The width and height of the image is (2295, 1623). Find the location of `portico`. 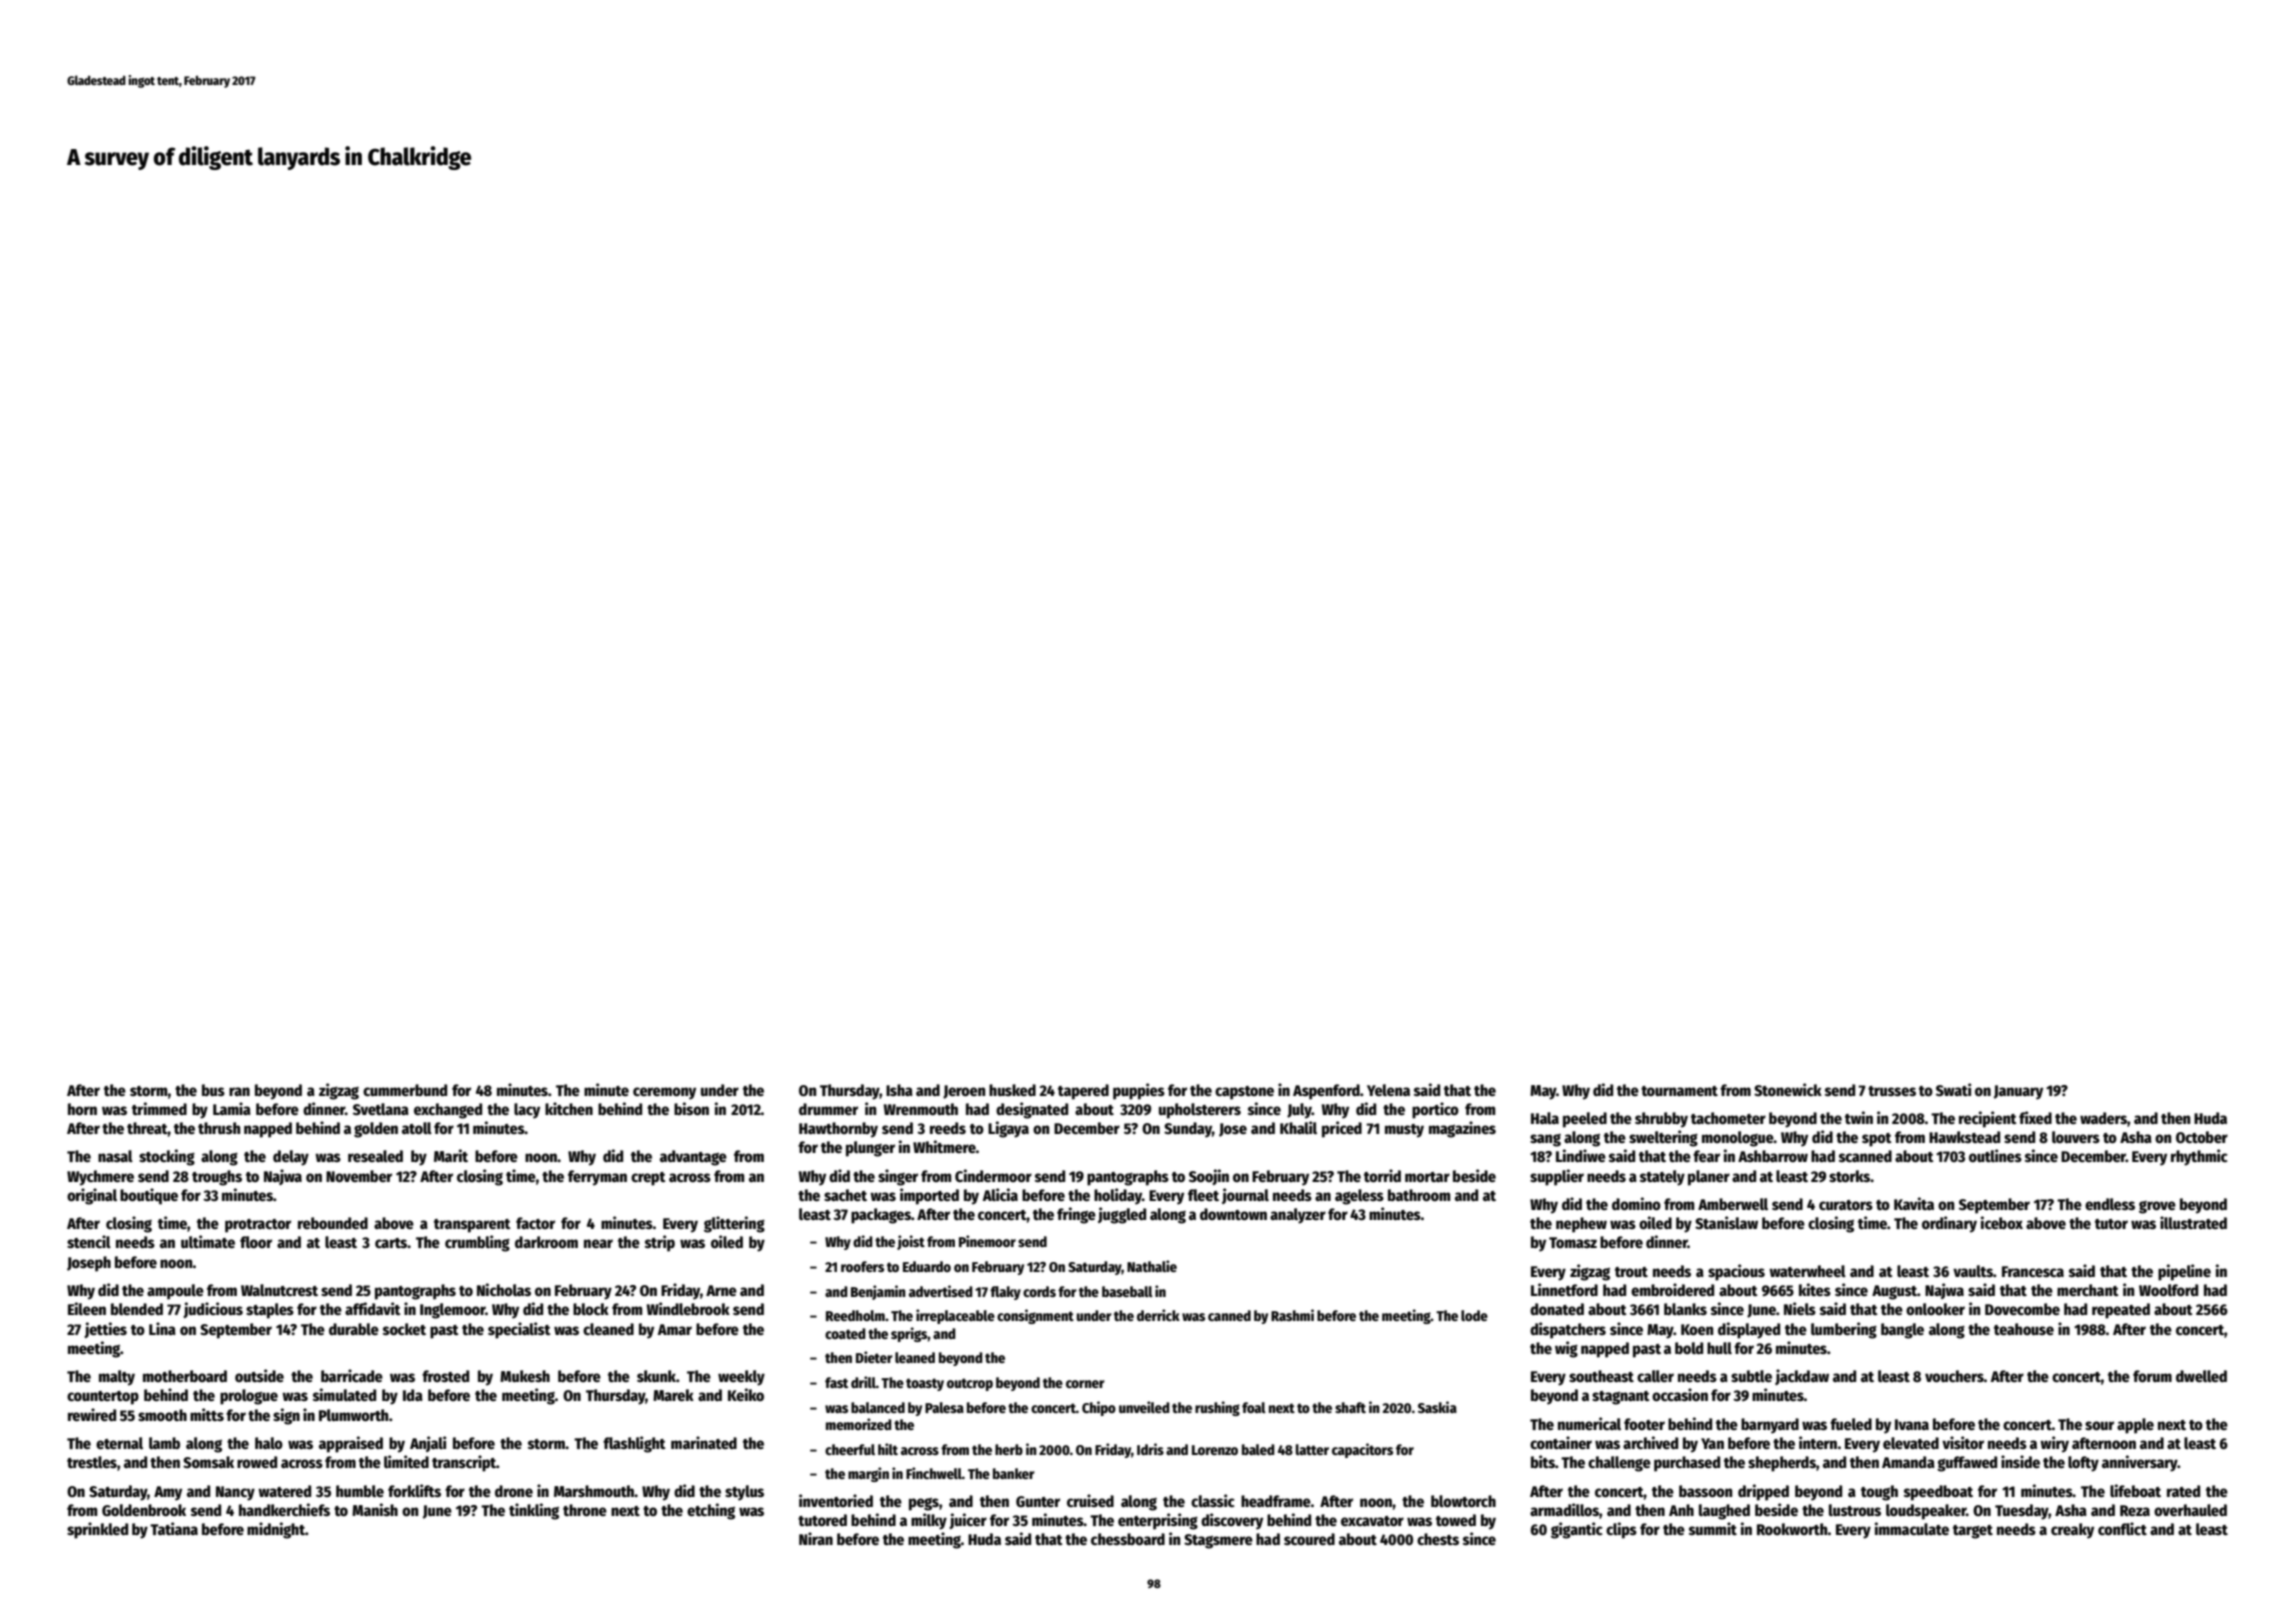

portico is located at coordinates (1435, 1110).
